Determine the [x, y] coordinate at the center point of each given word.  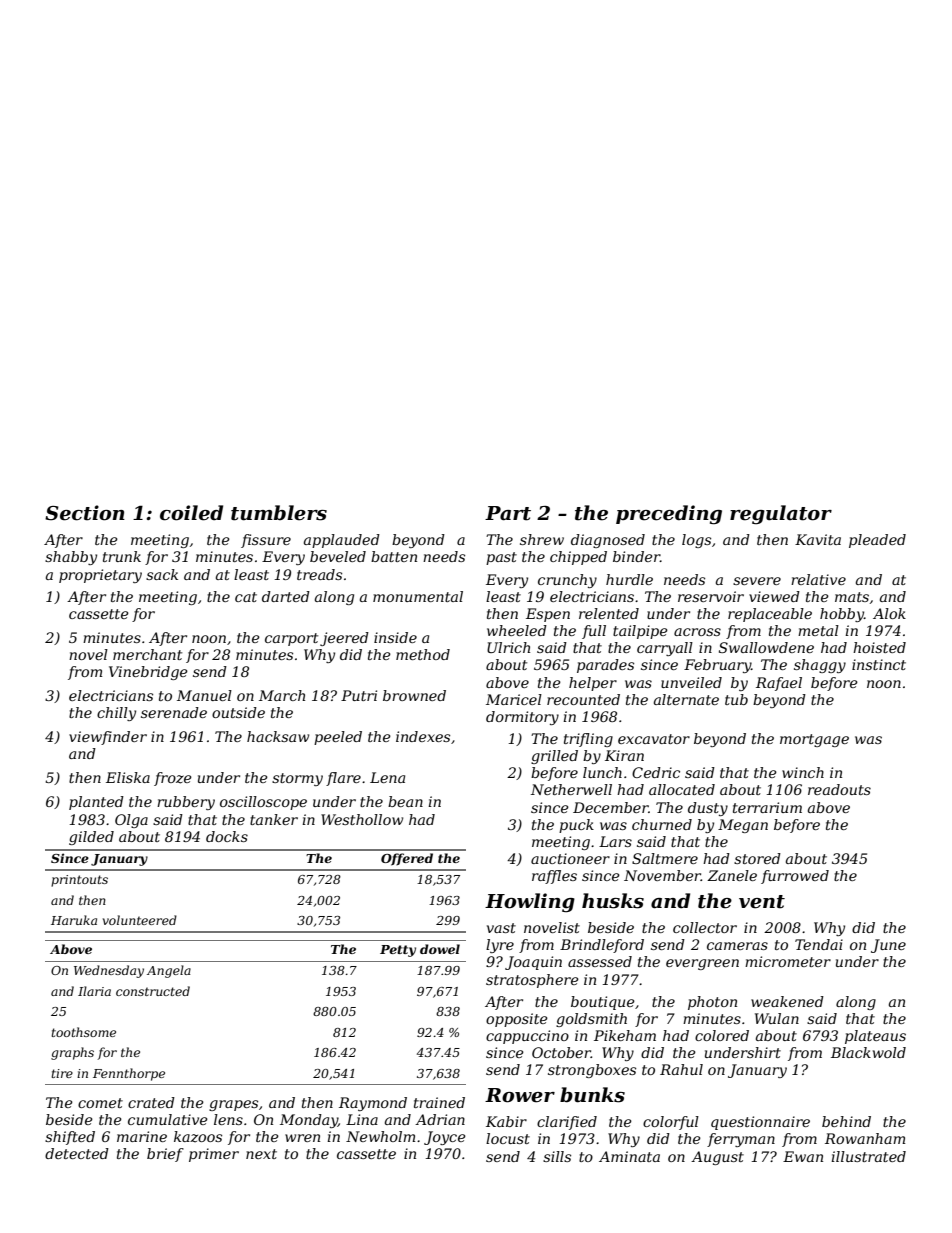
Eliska [128, 777]
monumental [418, 596]
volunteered [140, 920]
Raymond [373, 1104]
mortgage [814, 740]
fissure [266, 541]
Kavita [818, 539]
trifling [588, 740]
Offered [407, 859]
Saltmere [665, 858]
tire [62, 1073]
